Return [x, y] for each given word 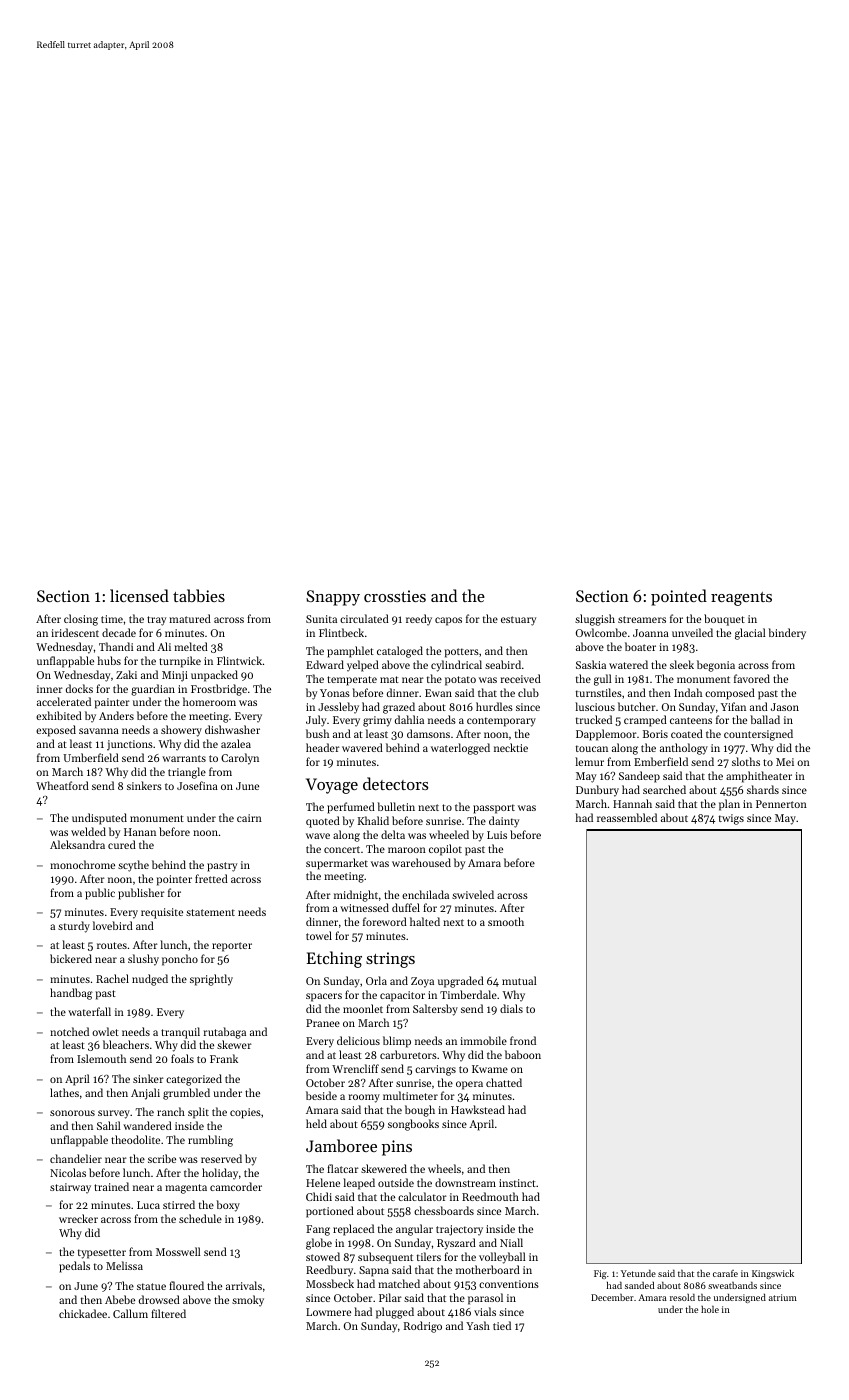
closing [81, 620]
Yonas [335, 693]
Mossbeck [330, 1283]
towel [319, 935]
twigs [731, 819]
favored [752, 678]
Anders [116, 715]
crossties [395, 596]
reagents [741, 599]
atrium [783, 1297]
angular [414, 1230]
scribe [162, 1158]
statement [210, 912]
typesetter [102, 1254]
